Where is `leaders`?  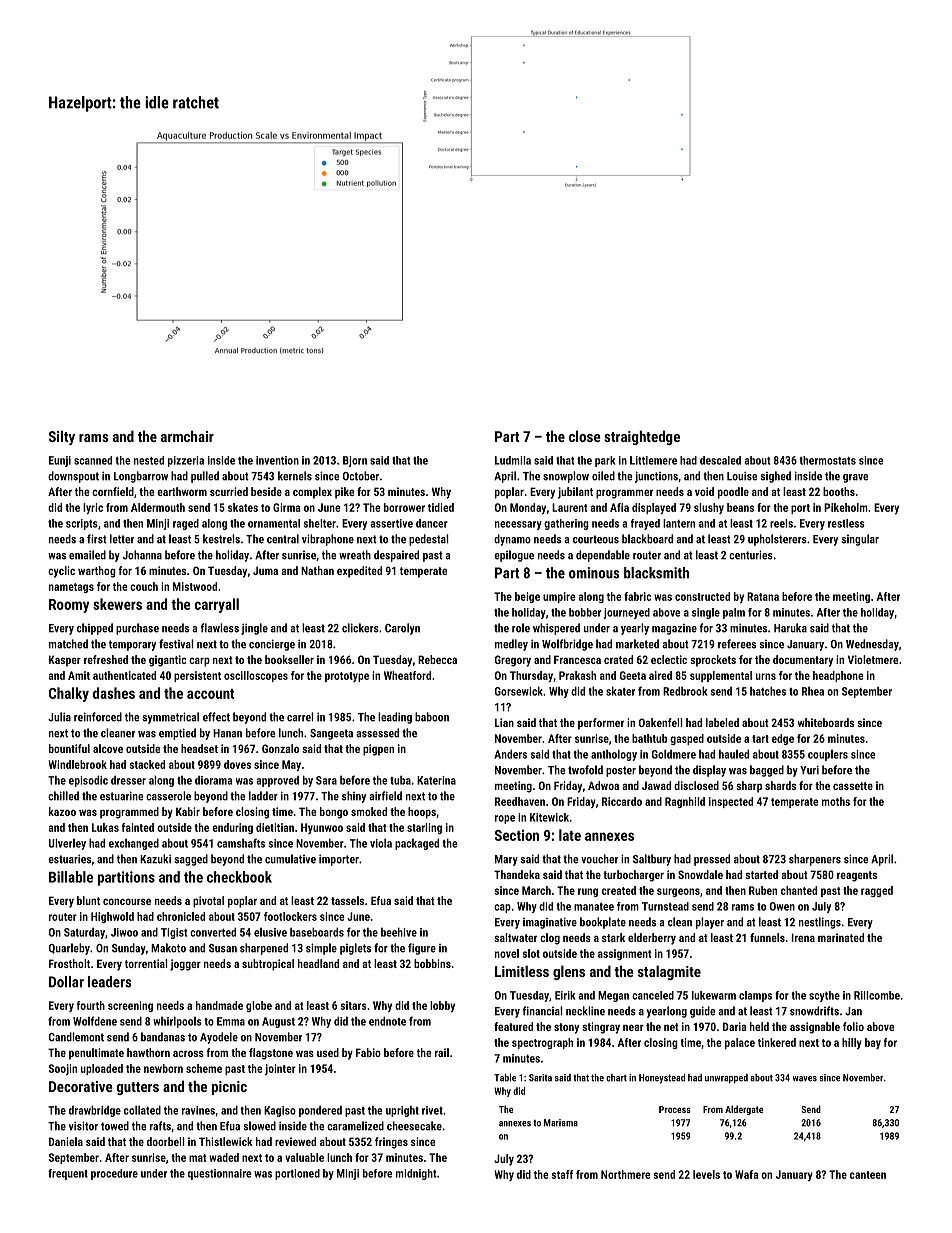 leaders is located at coordinates (109, 982).
